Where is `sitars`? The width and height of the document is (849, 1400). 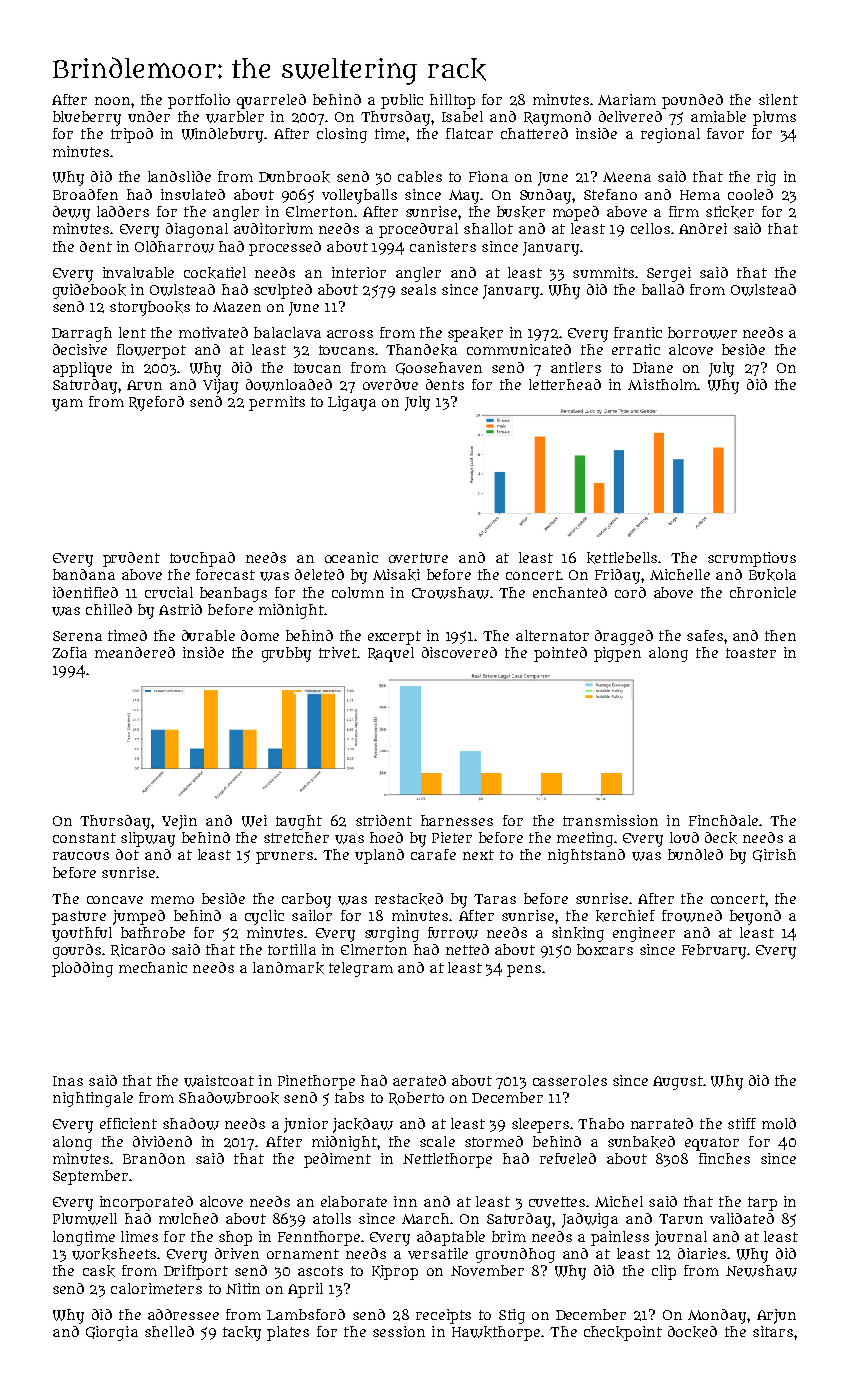
sitars is located at coordinates (773, 1331).
